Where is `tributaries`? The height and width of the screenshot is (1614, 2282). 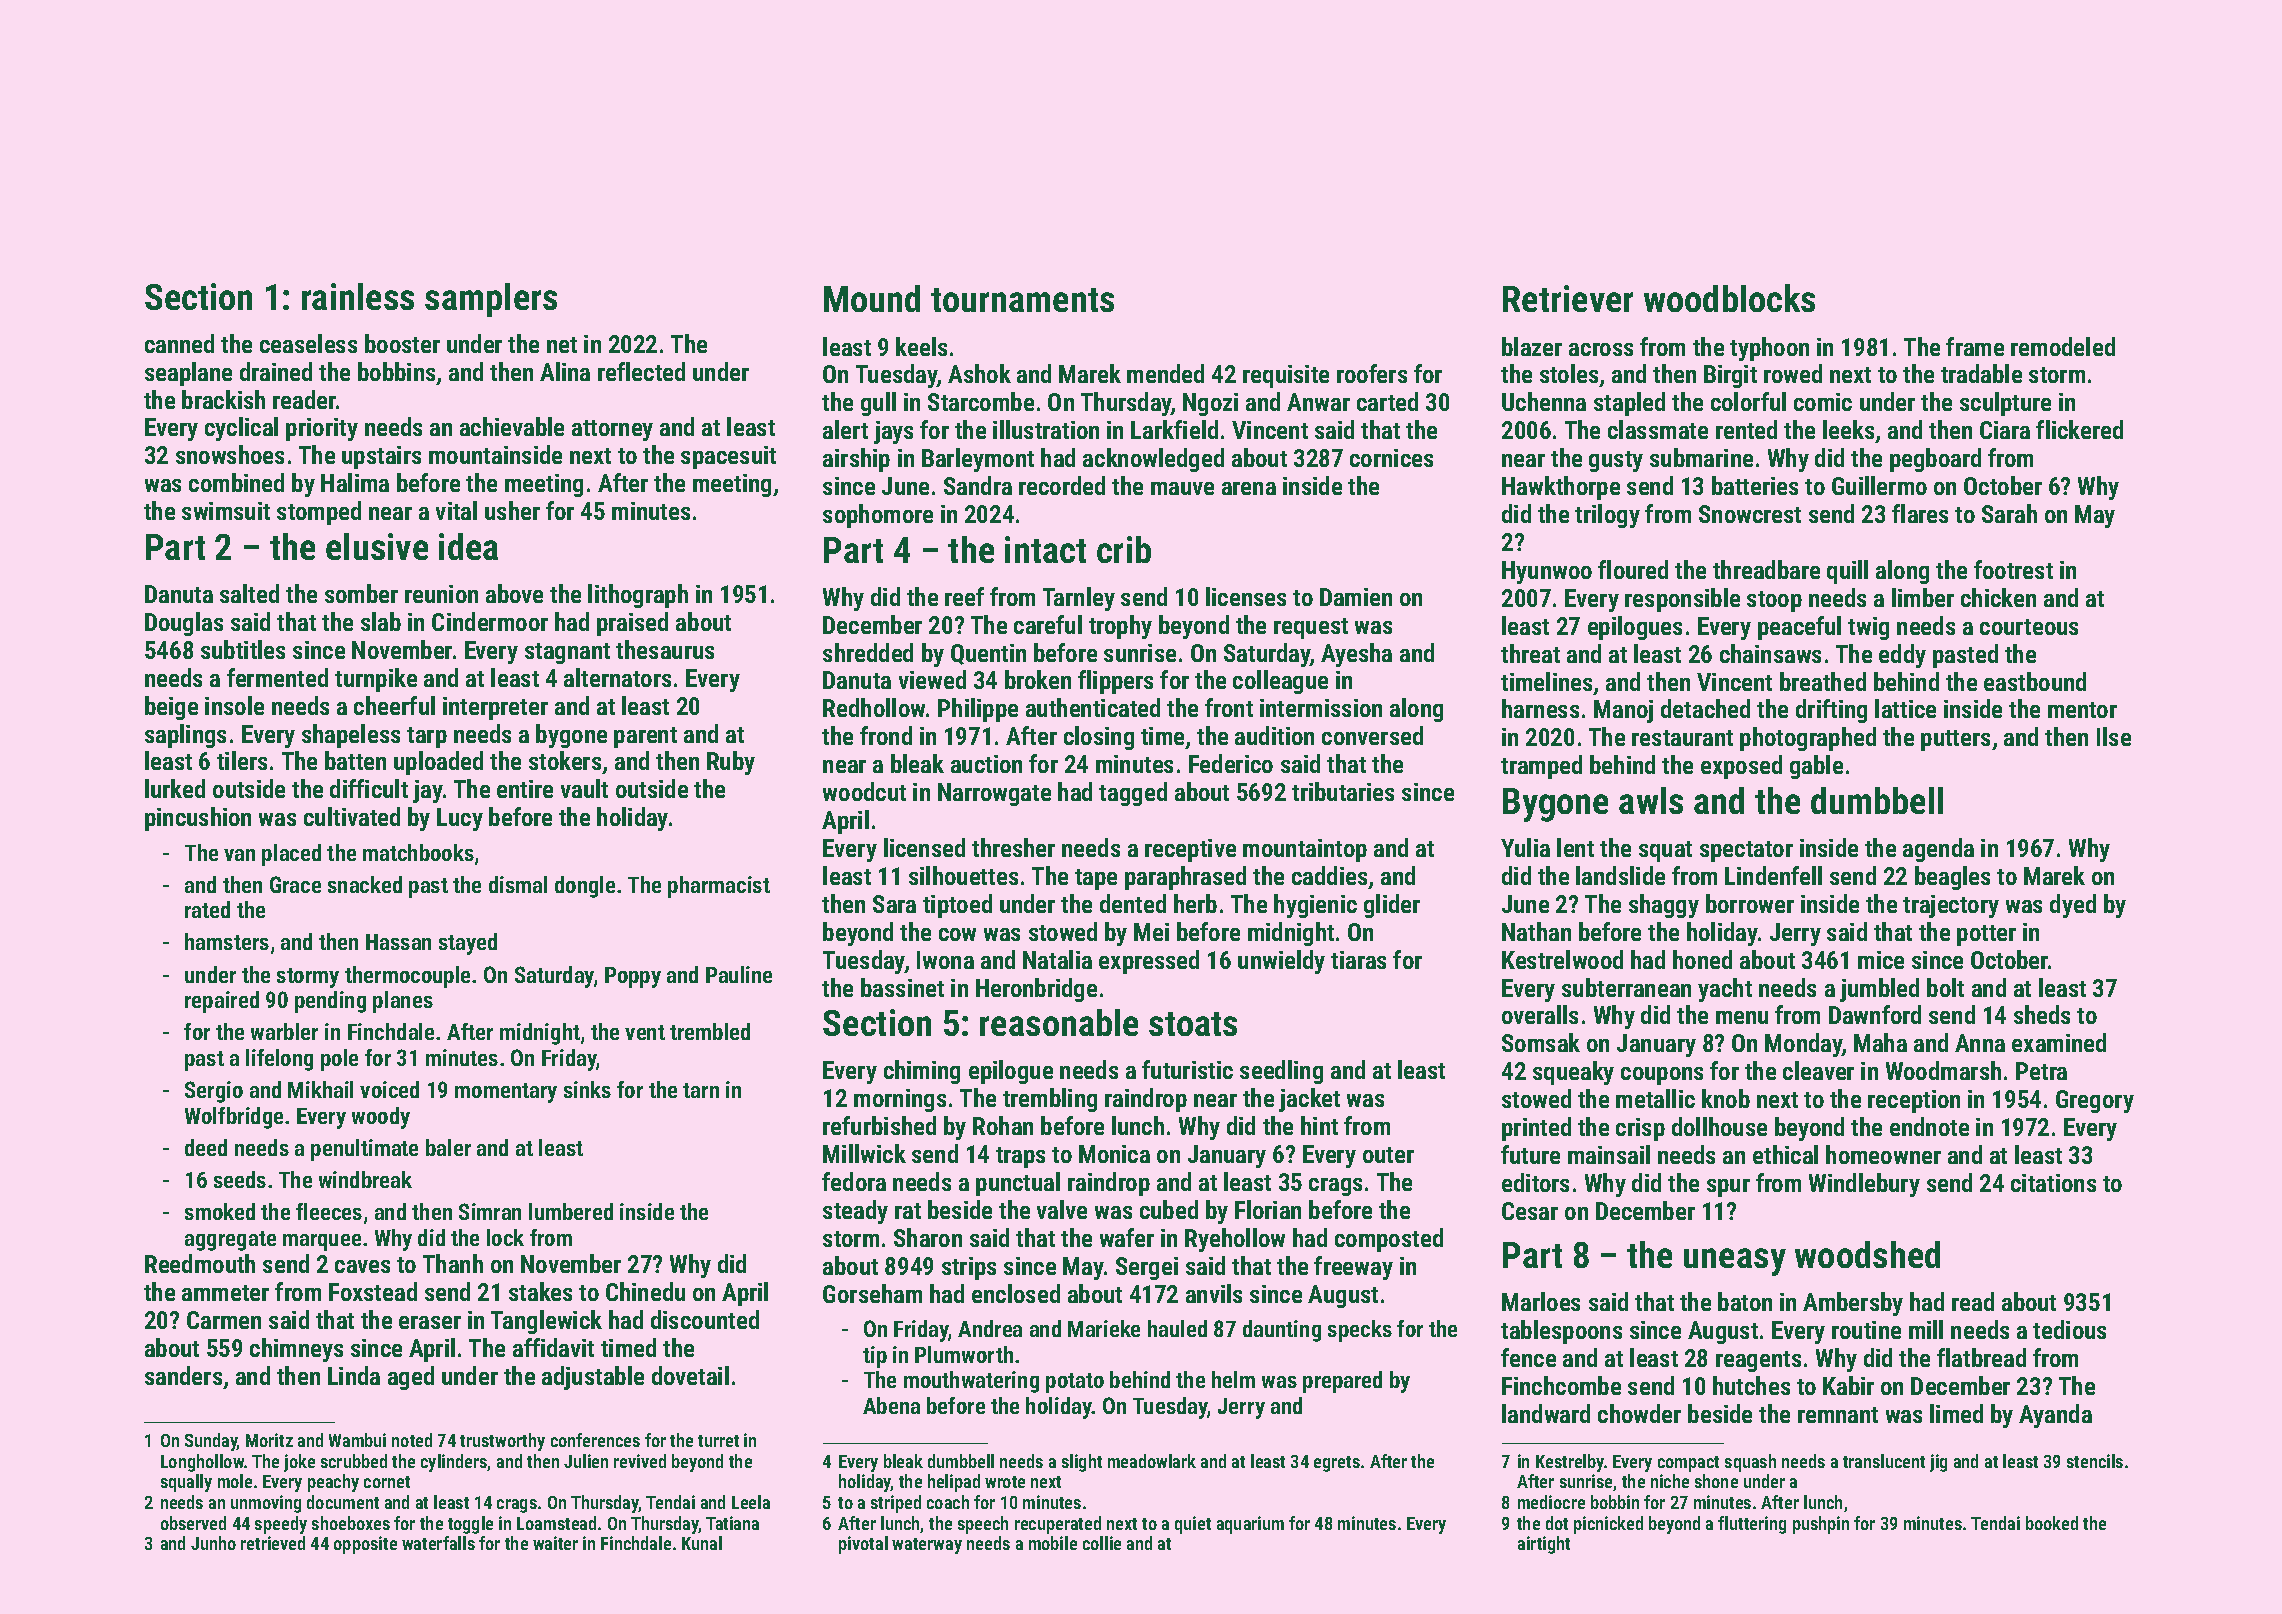 tributaries is located at coordinates (1343, 791).
